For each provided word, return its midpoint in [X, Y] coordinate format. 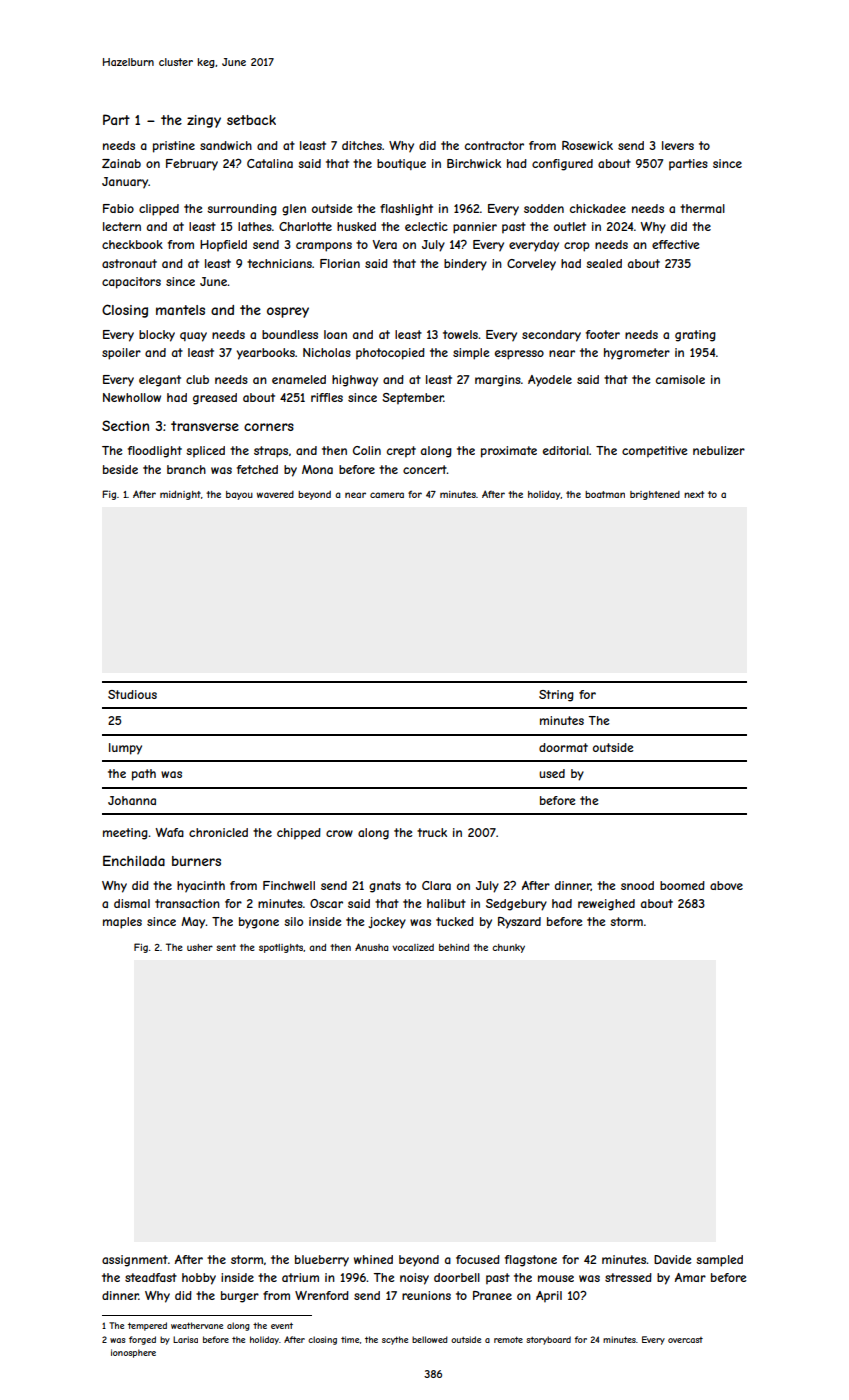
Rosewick [587, 145]
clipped [159, 210]
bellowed [430, 1339]
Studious [132, 694]
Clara [436, 885]
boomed [682, 885]
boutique [401, 164]
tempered [147, 1326]
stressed [628, 1277]
